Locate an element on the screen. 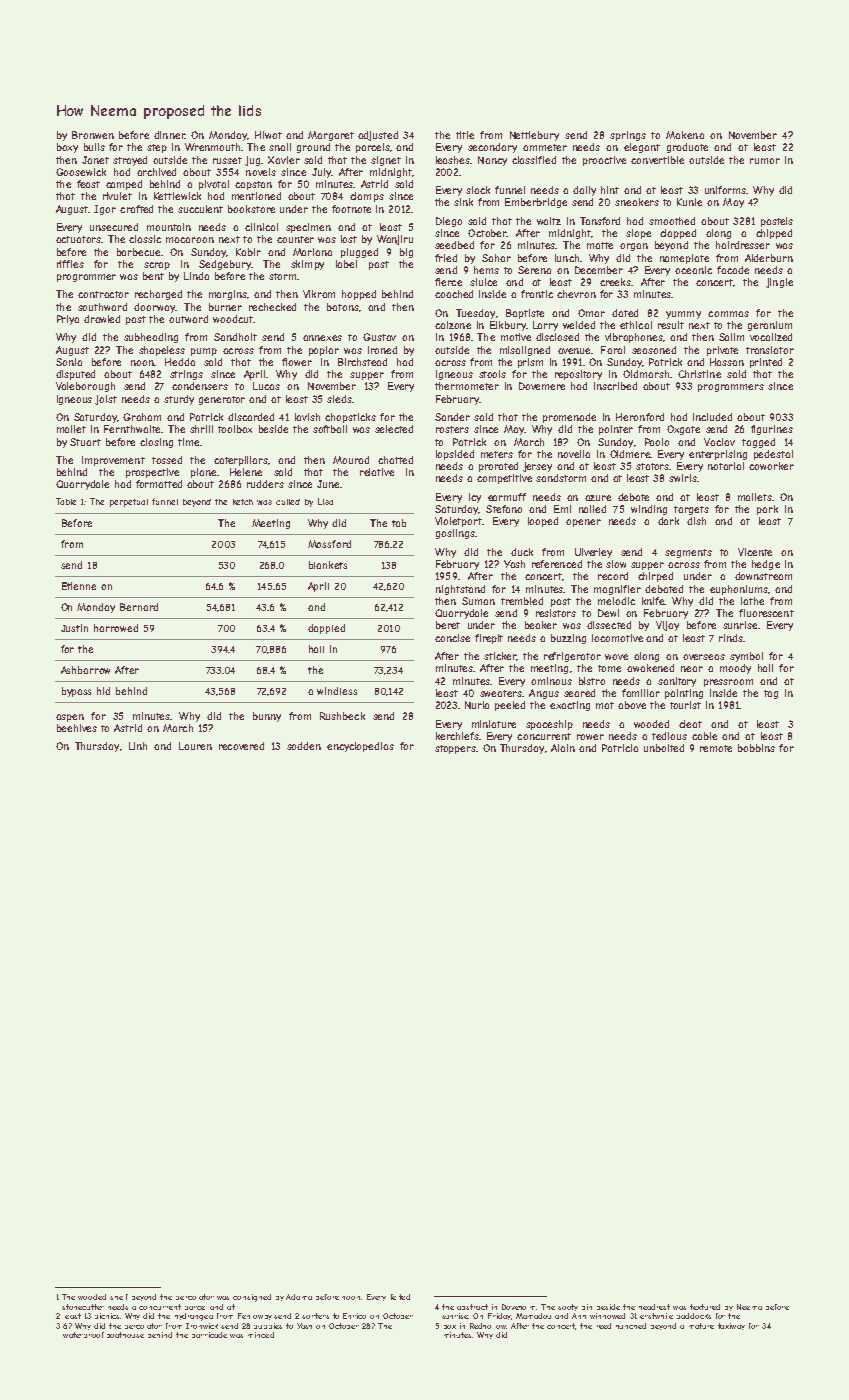 The height and width of the screenshot is (1400, 849). swirls is located at coordinates (683, 478).
